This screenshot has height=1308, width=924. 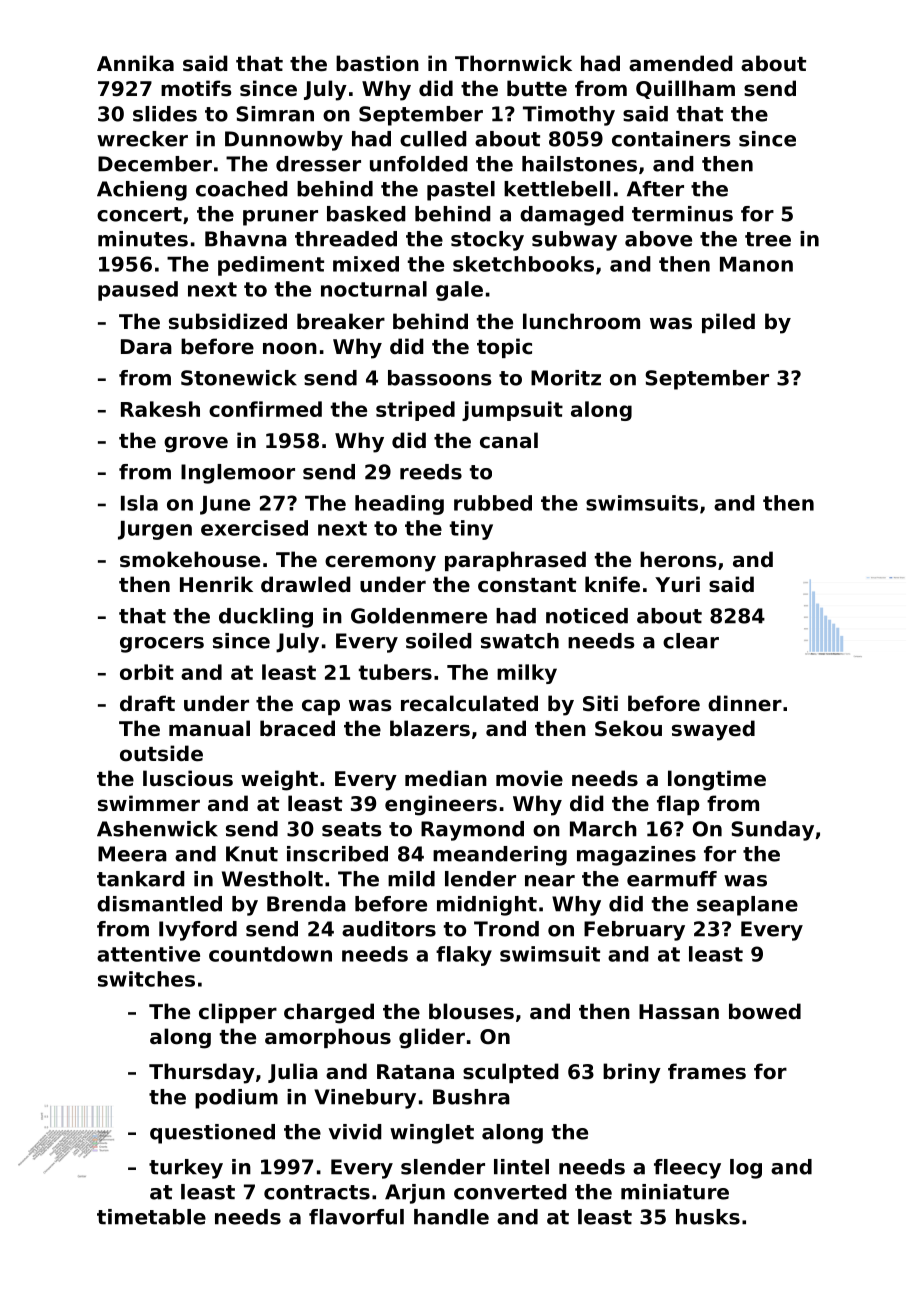 What do you see at coordinates (186, 1169) in the screenshot?
I see `turkey` at bounding box center [186, 1169].
